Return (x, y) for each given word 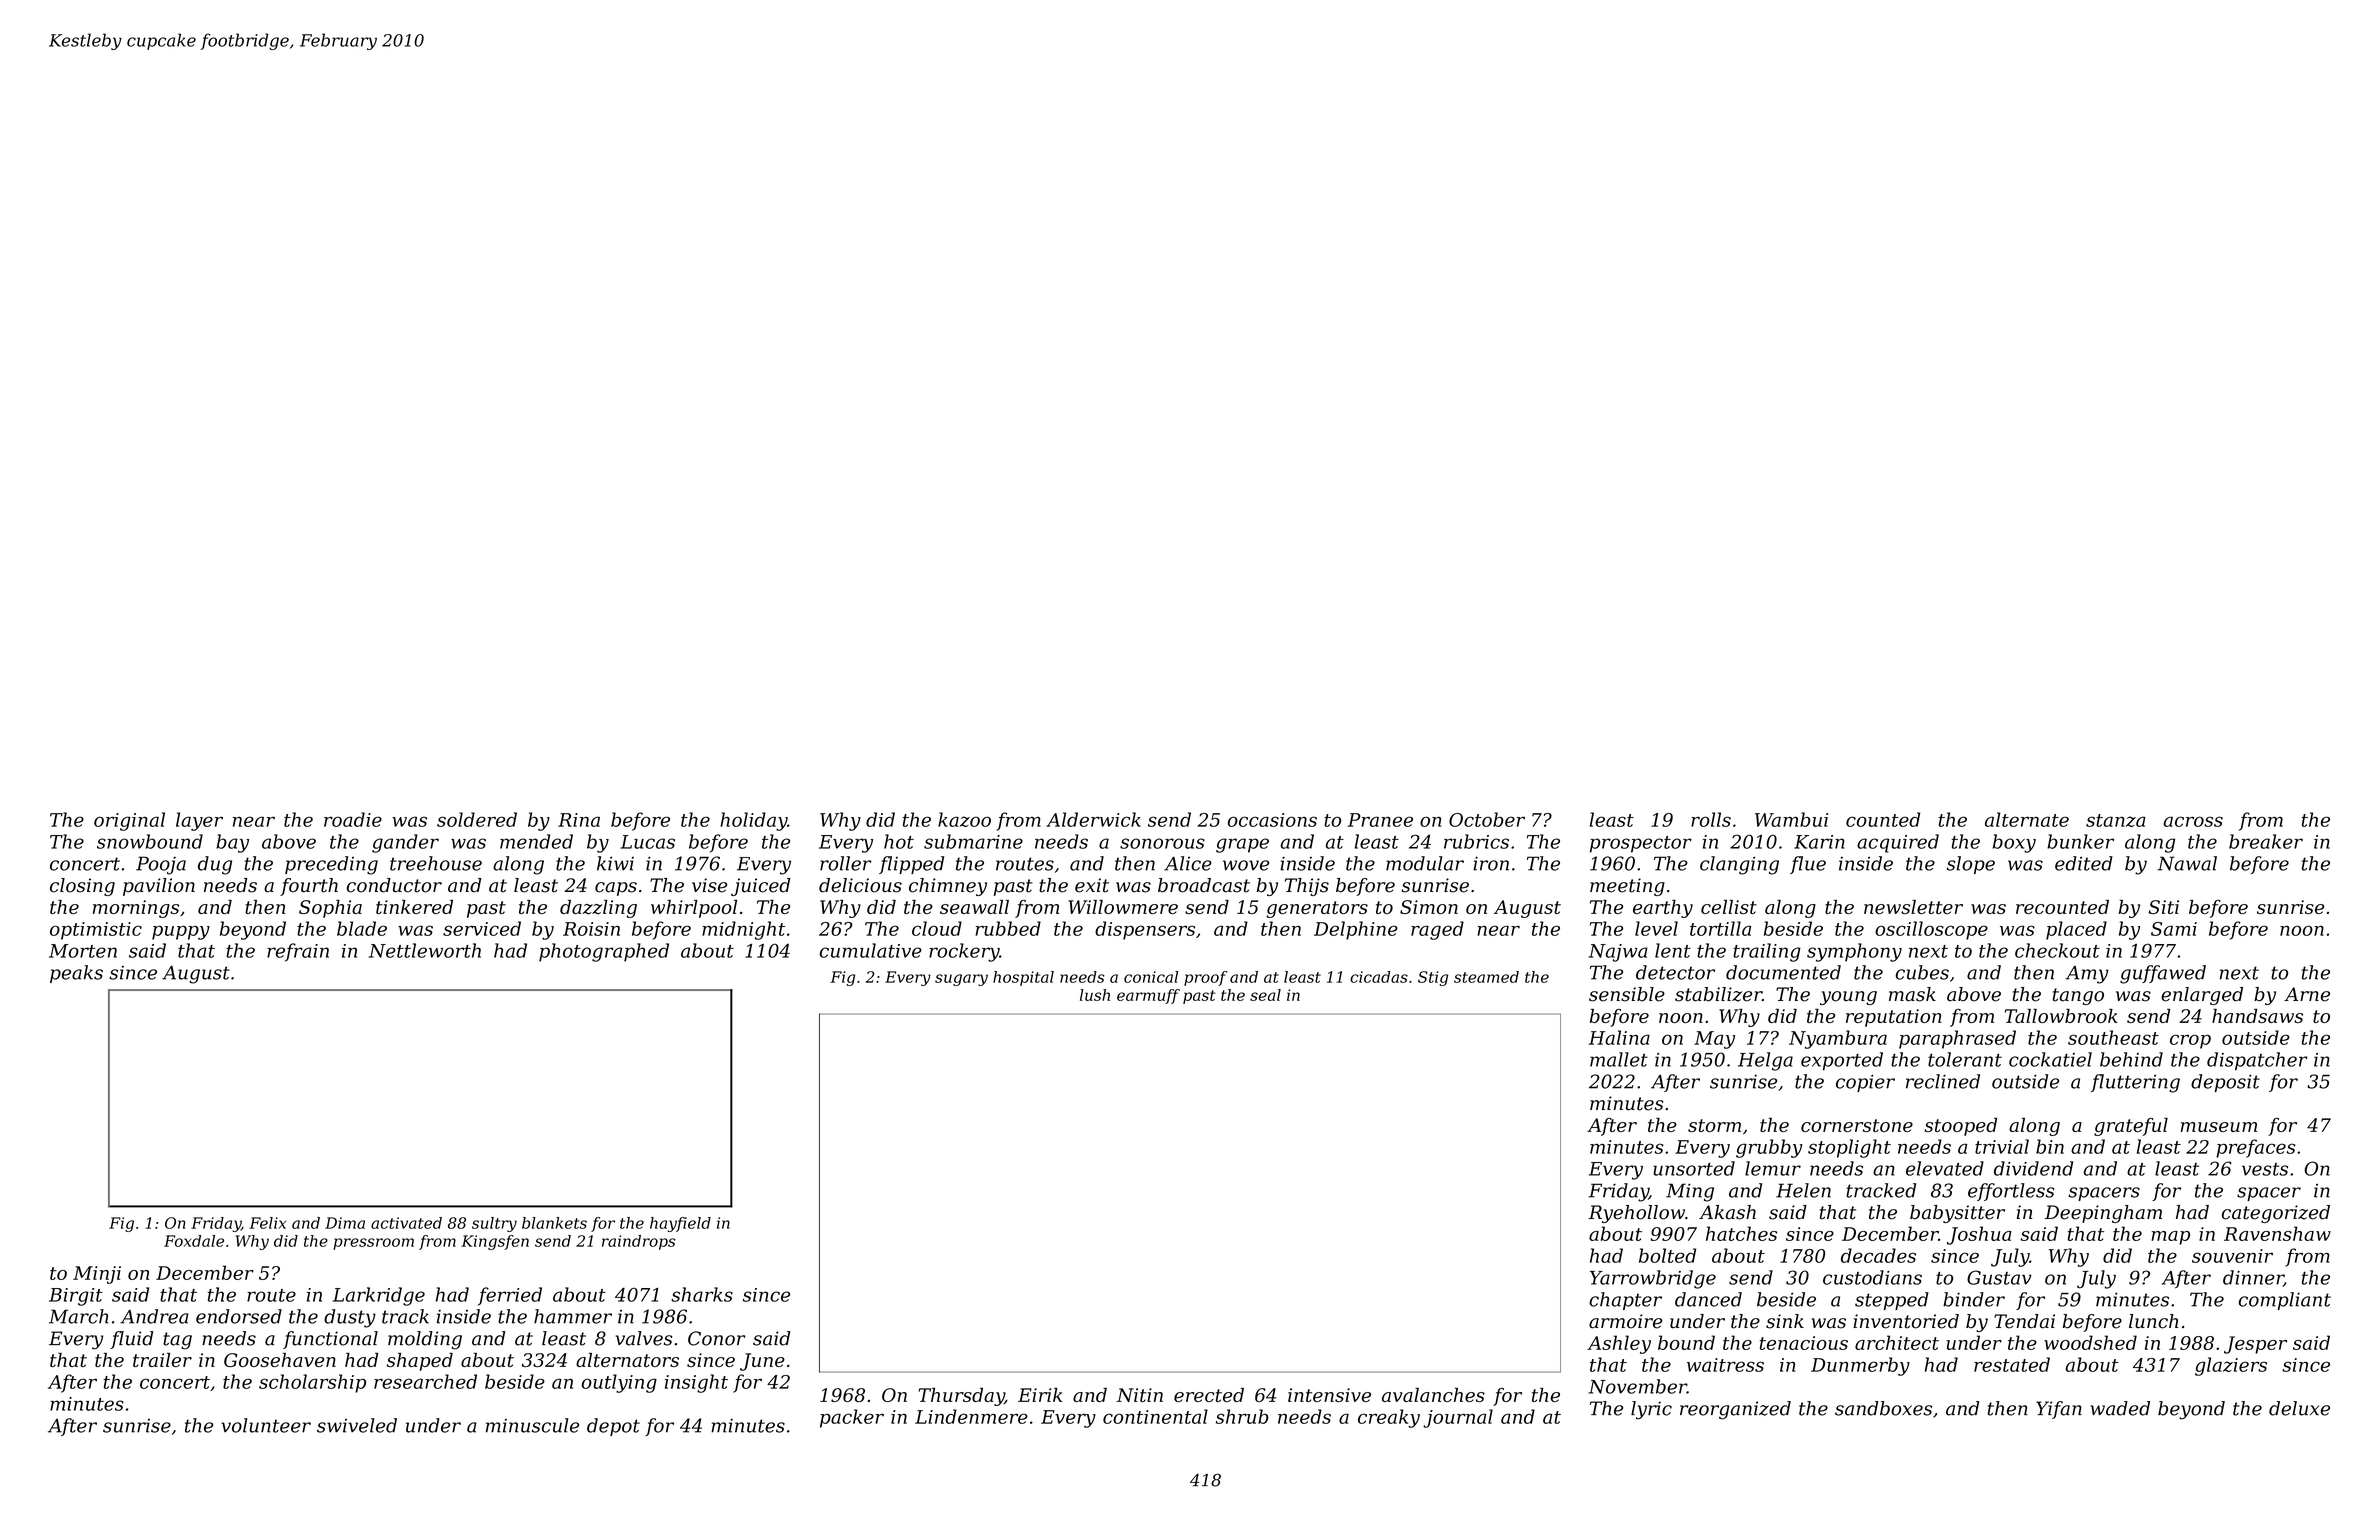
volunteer (266, 1425)
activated (406, 1223)
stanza (2116, 820)
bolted (1667, 1255)
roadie (353, 819)
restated (2012, 1364)
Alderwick (1093, 819)
